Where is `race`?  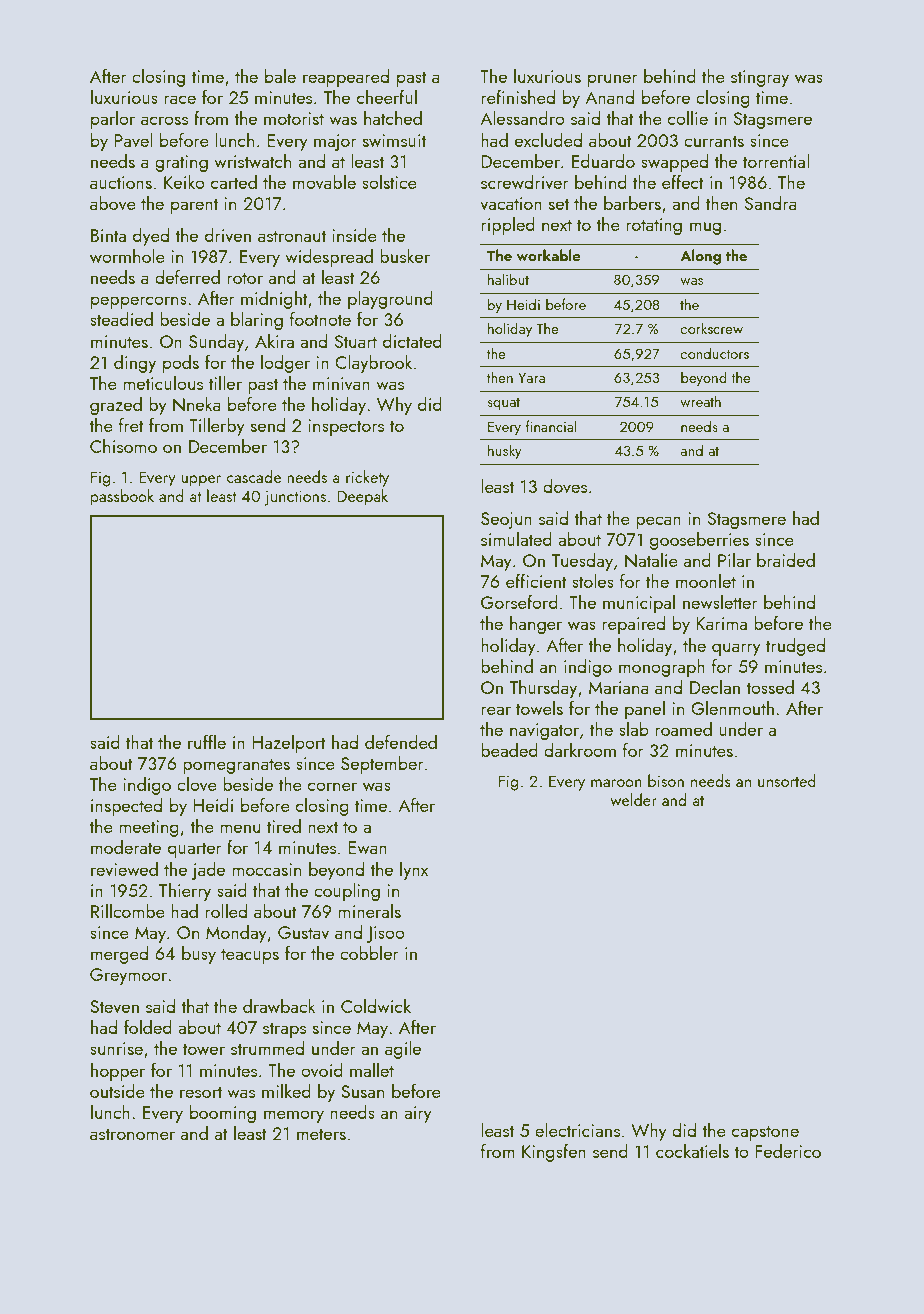
race is located at coordinates (180, 99).
